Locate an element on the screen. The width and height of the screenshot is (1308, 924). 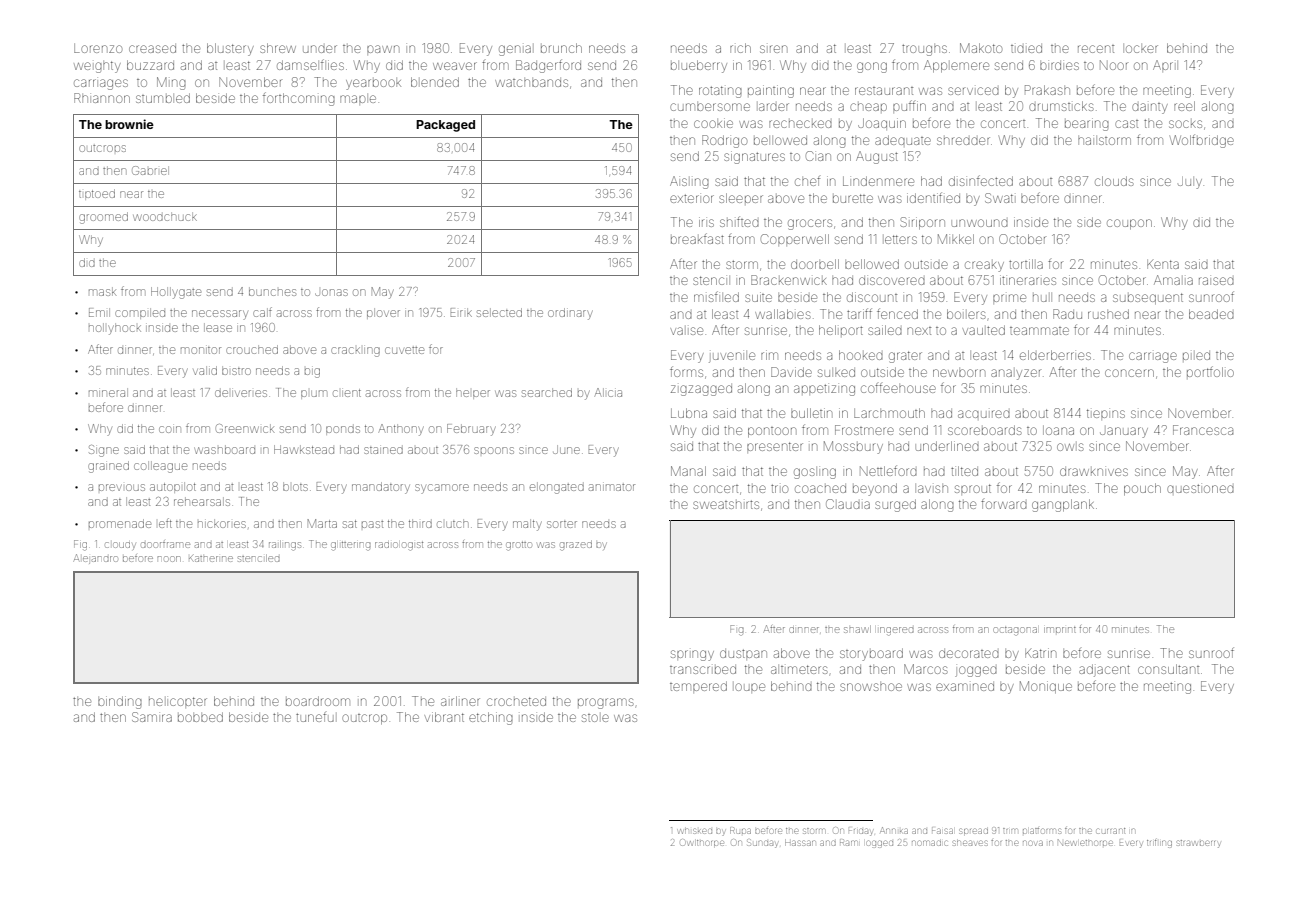
gangplank is located at coordinates (1063, 505).
